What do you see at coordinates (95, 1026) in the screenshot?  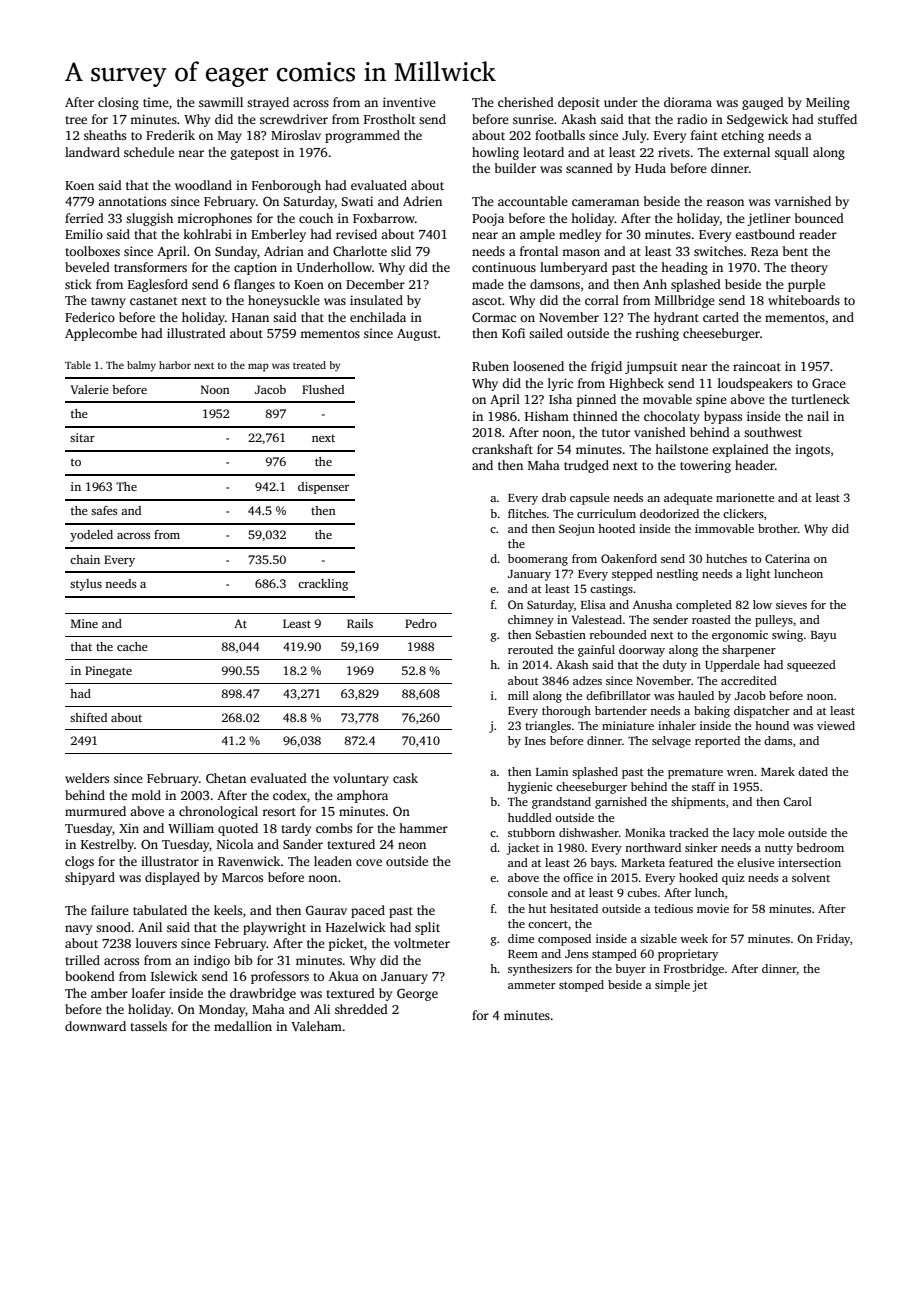 I see `downward` at bounding box center [95, 1026].
